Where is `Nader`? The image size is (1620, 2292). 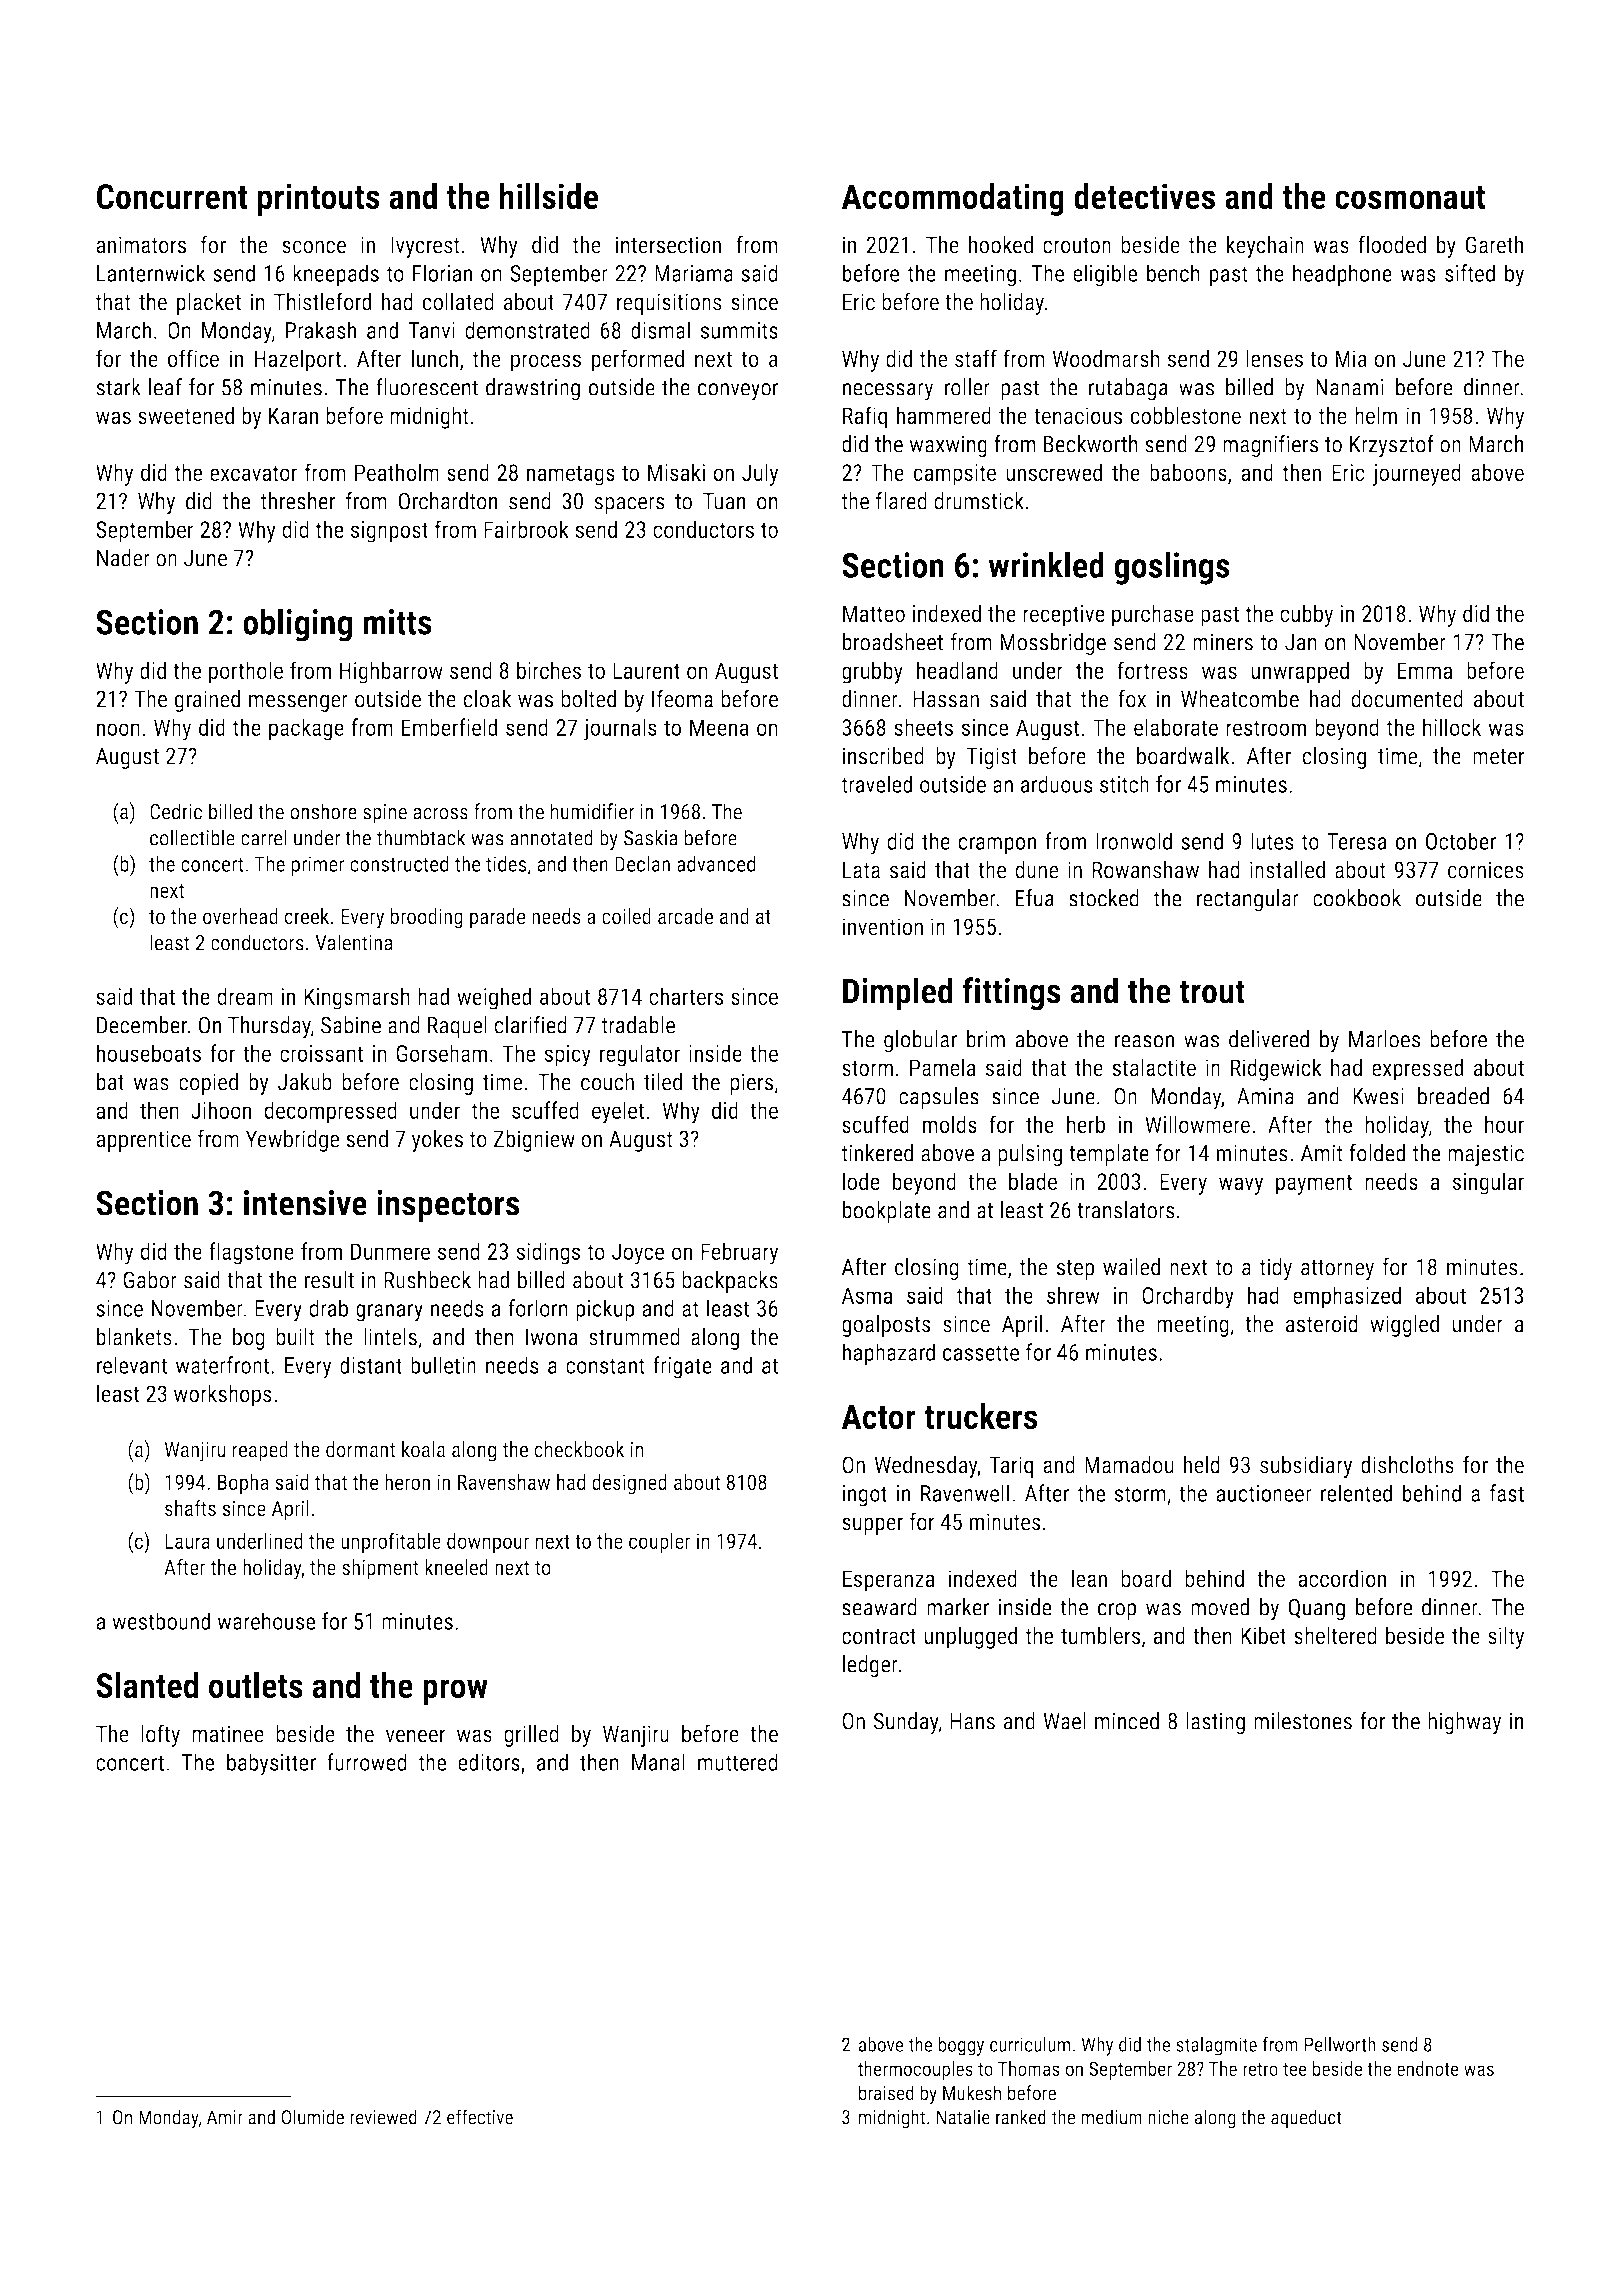 Nader is located at coordinates (123, 558).
